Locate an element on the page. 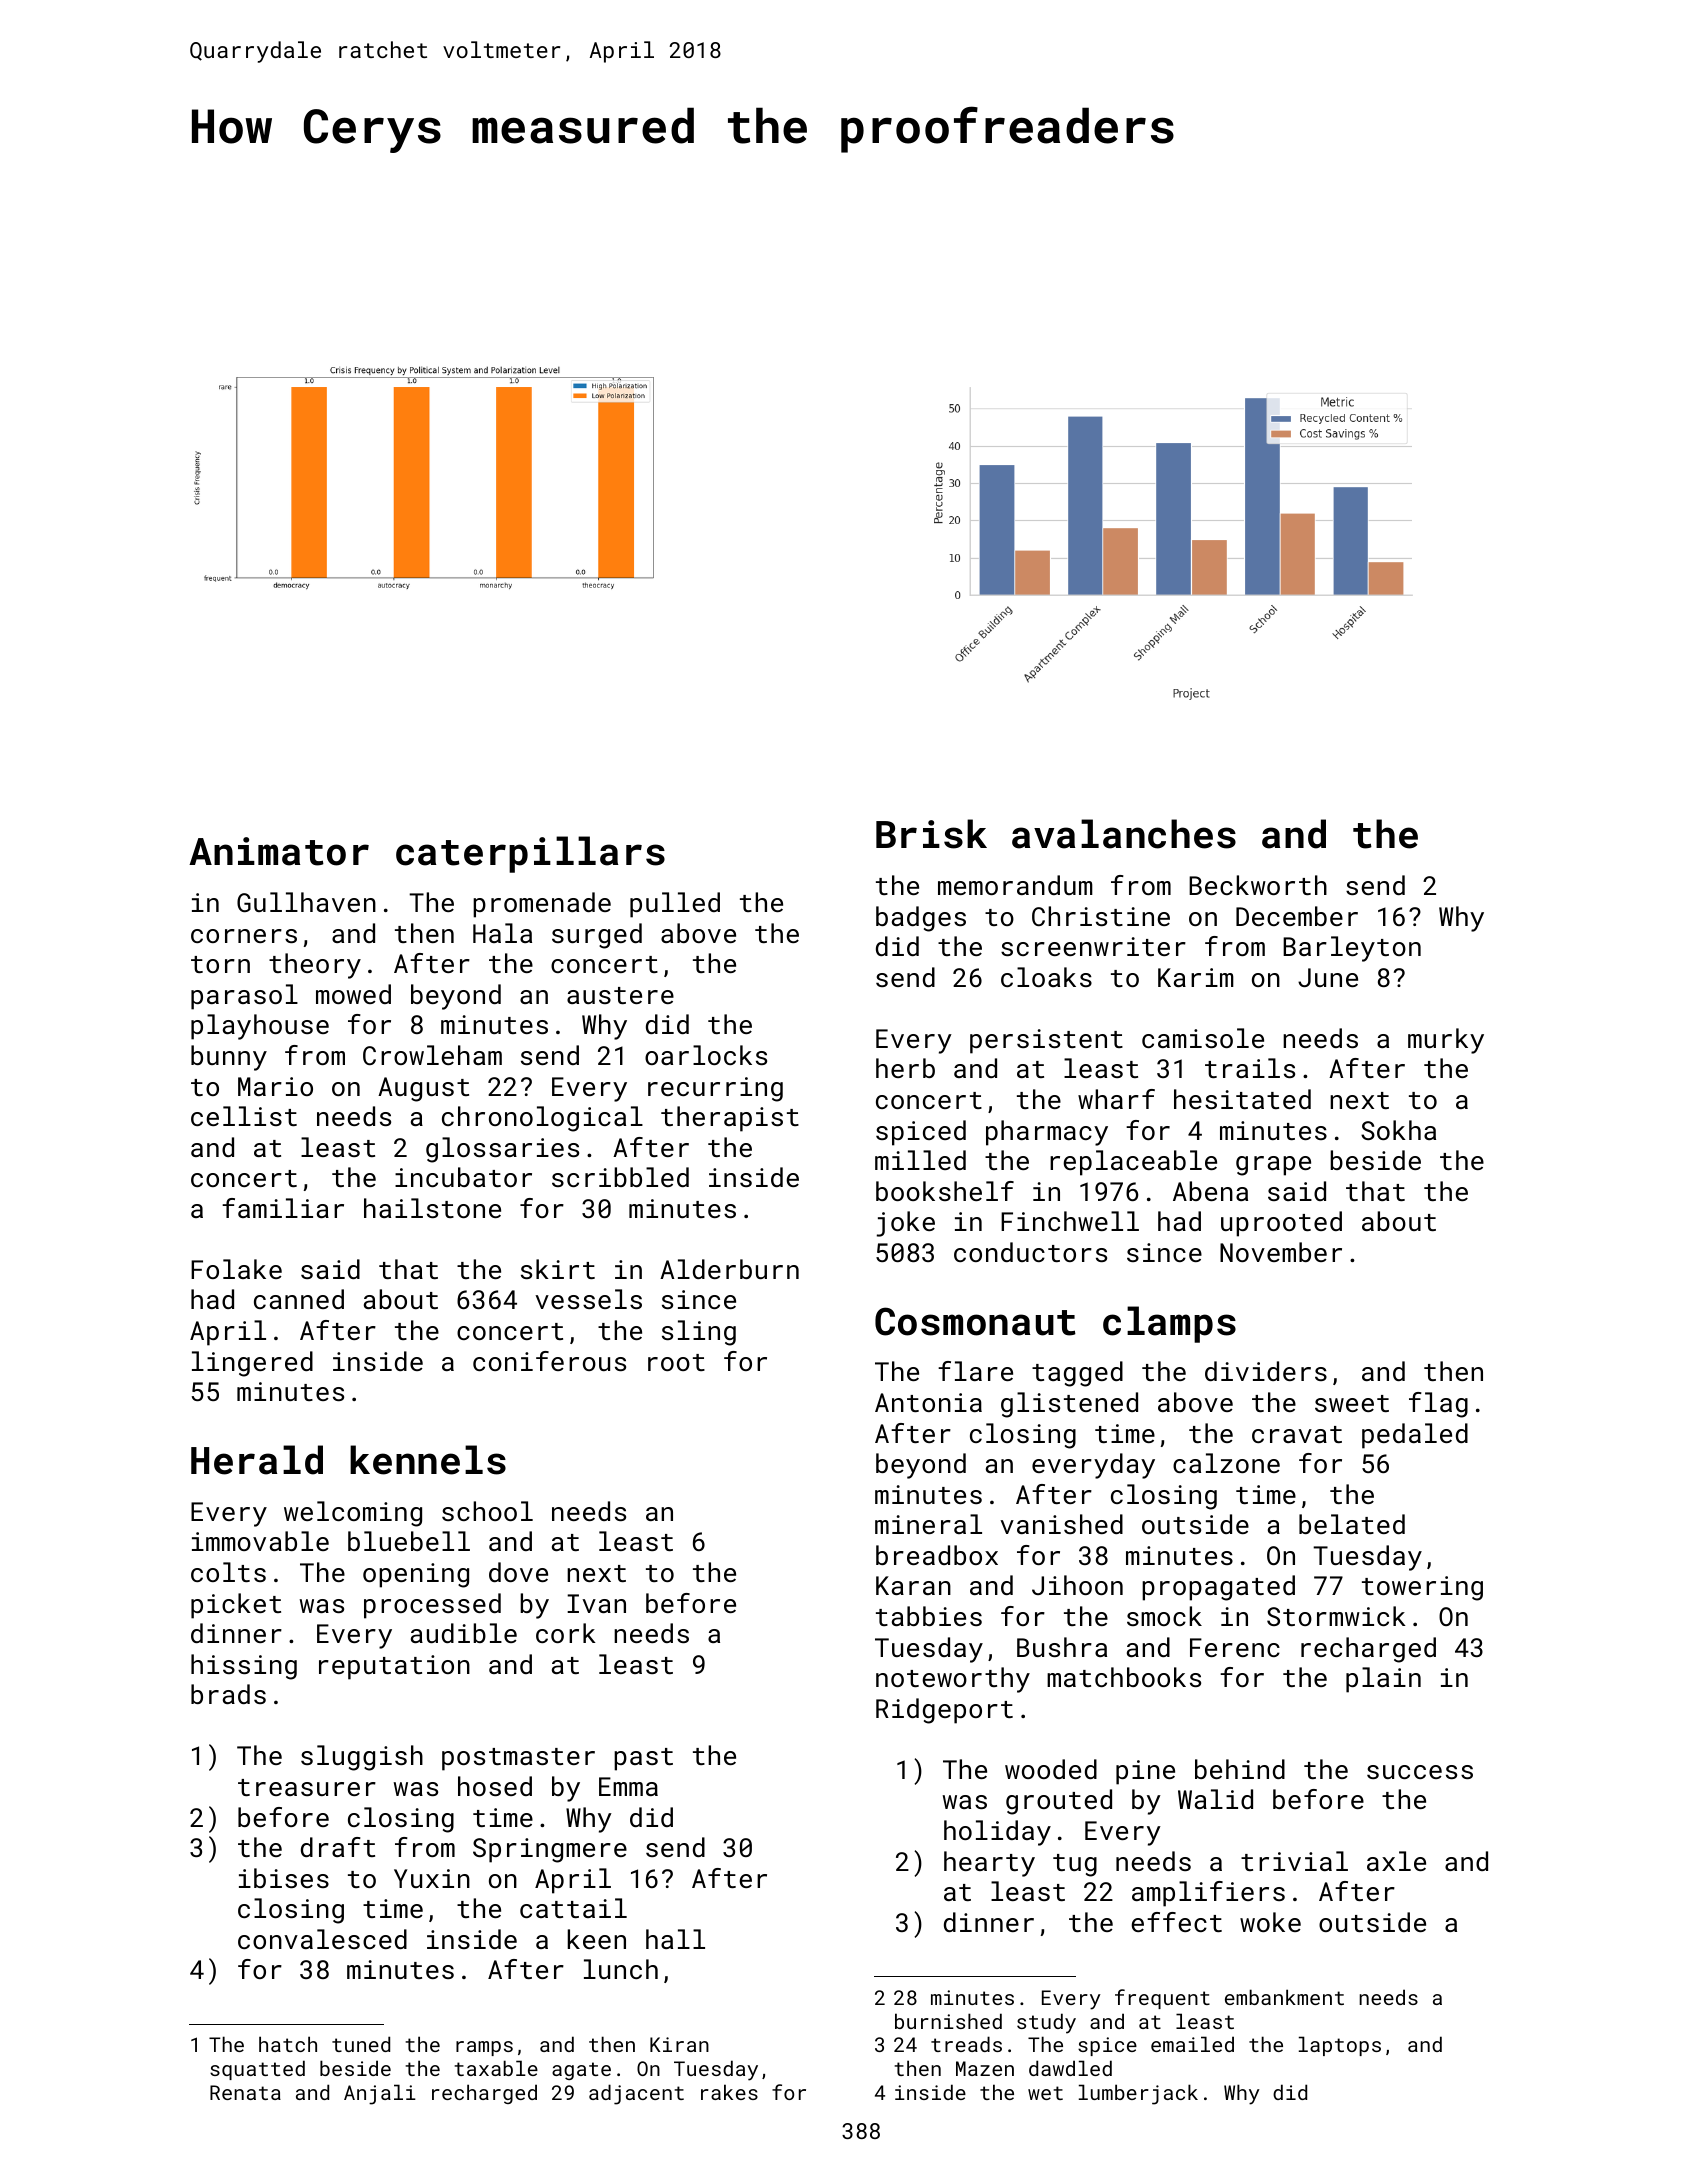 This page has height=2178, width=1683. processed is located at coordinates (432, 1606).
